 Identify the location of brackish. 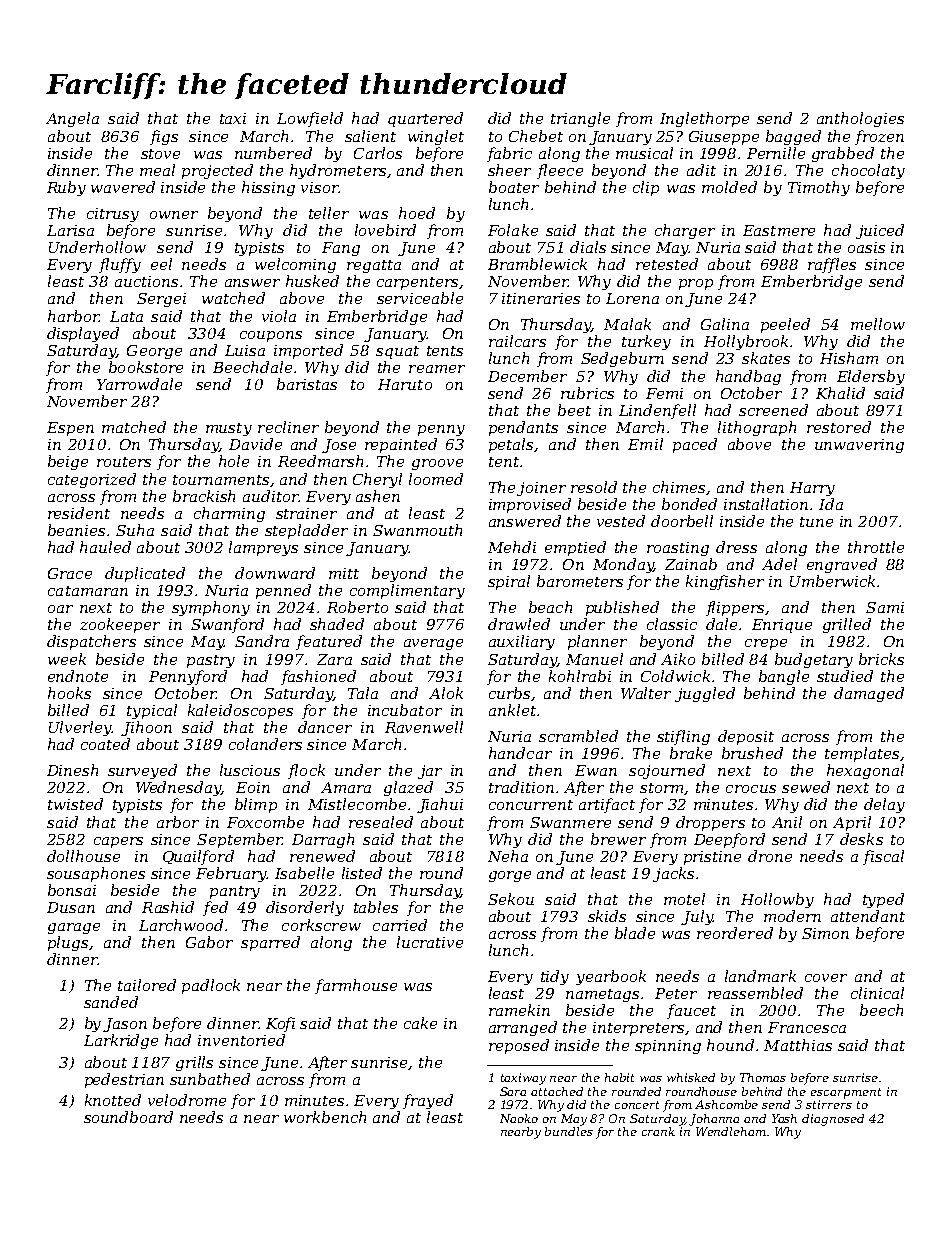
(204, 496).
